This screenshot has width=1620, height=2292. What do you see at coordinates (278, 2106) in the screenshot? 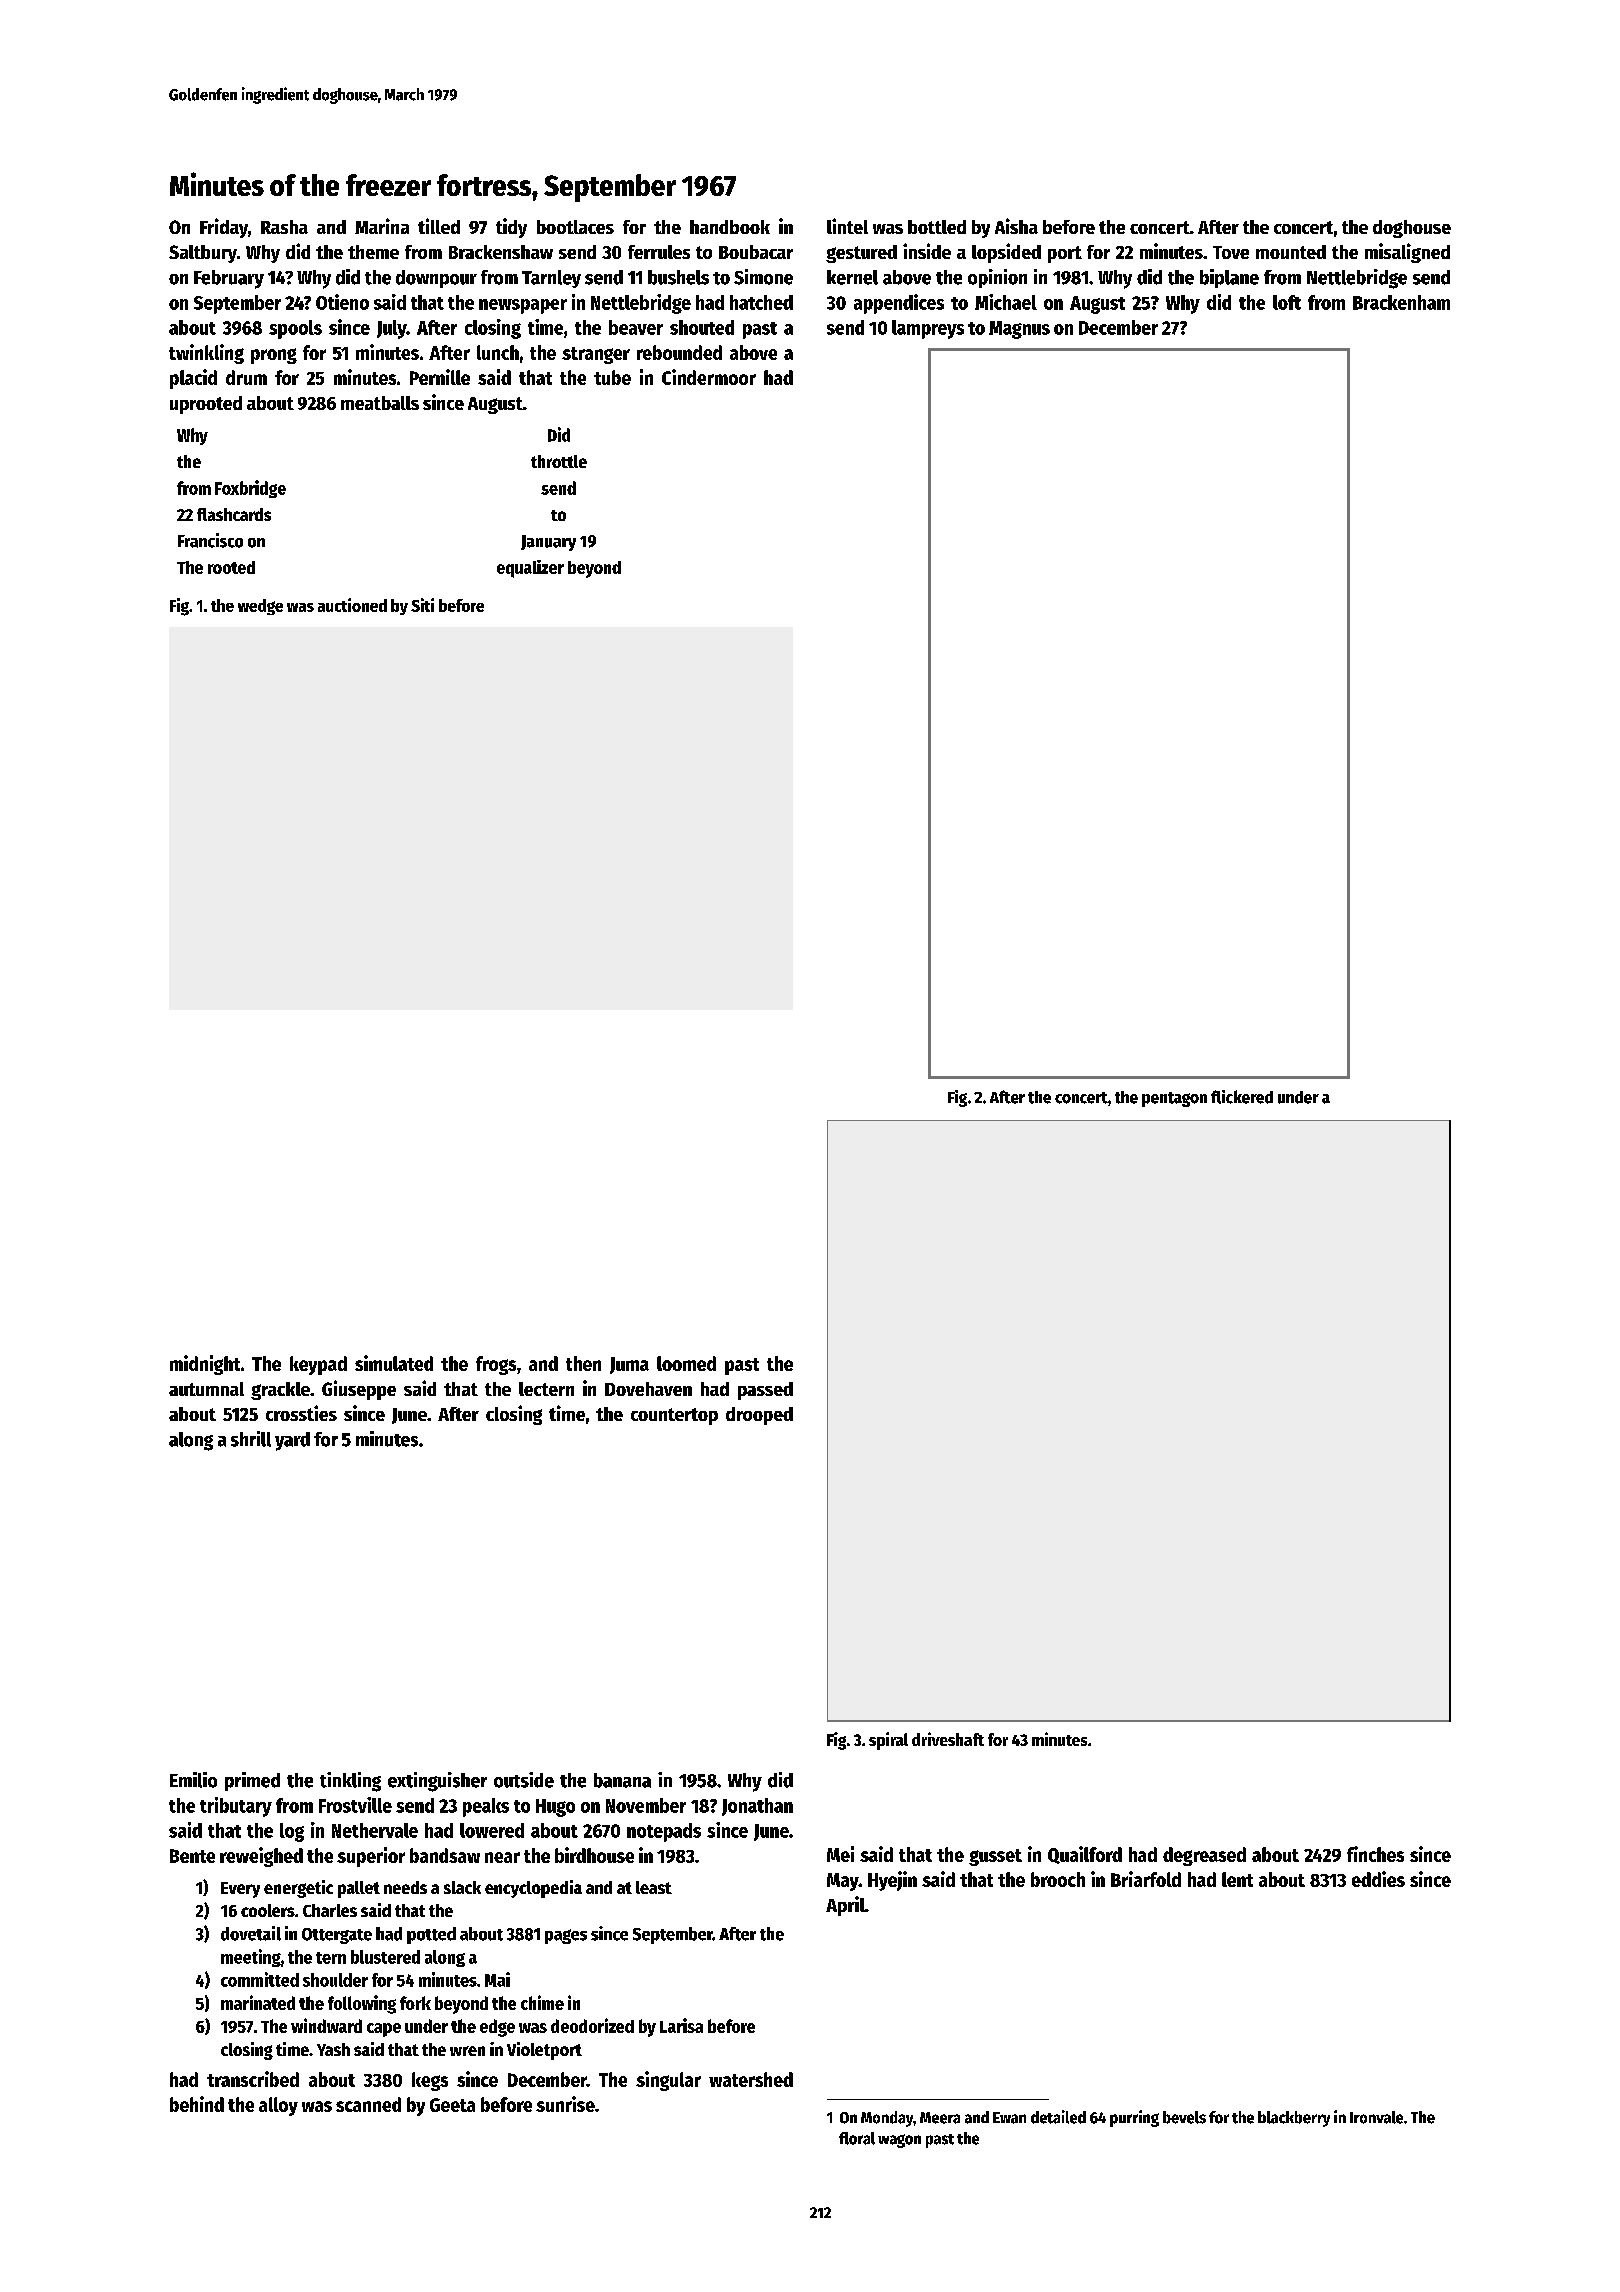
I see `alloy` at bounding box center [278, 2106].
